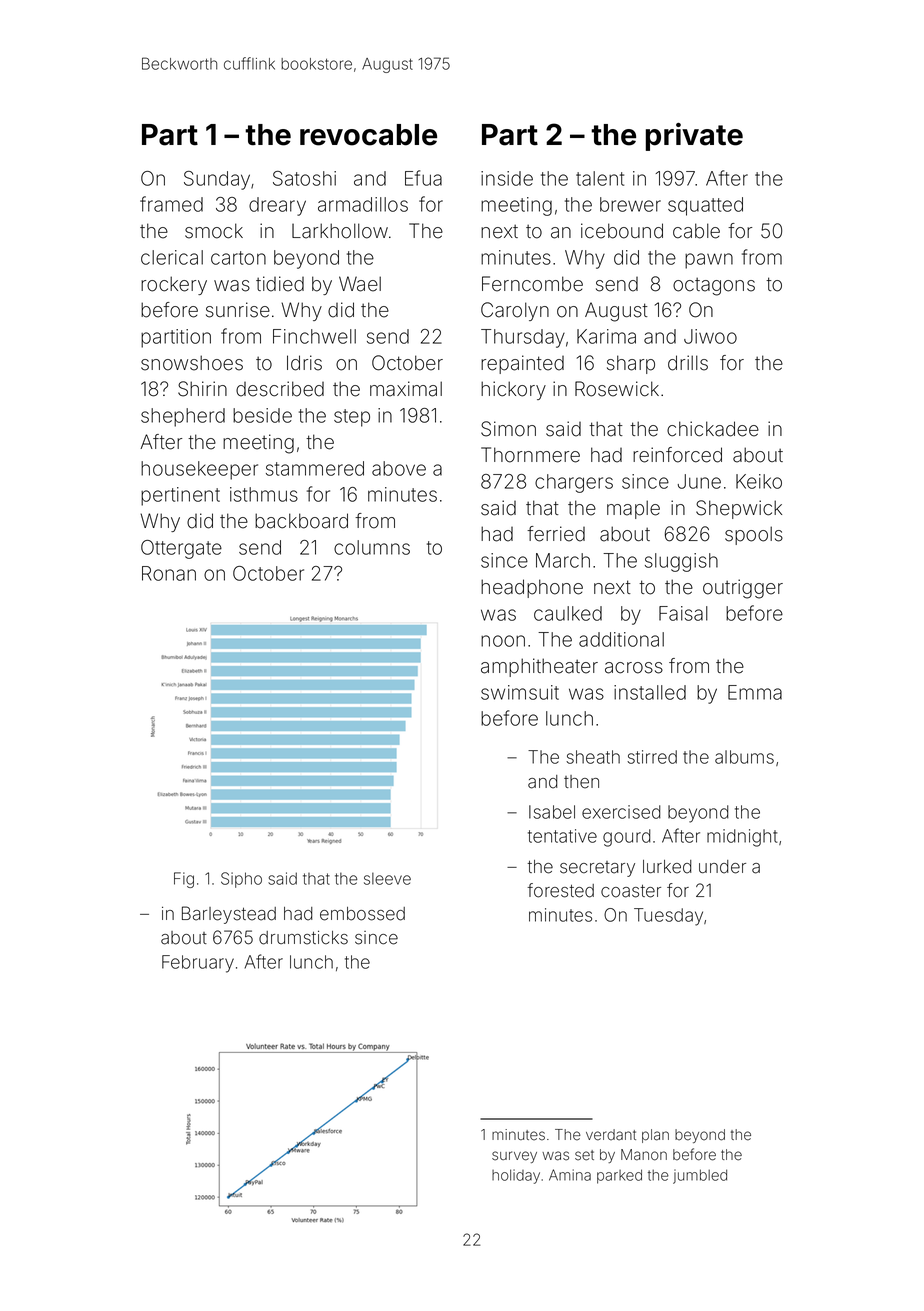  Describe the element at coordinates (423, 178) in the document. I see `Efua` at that location.
